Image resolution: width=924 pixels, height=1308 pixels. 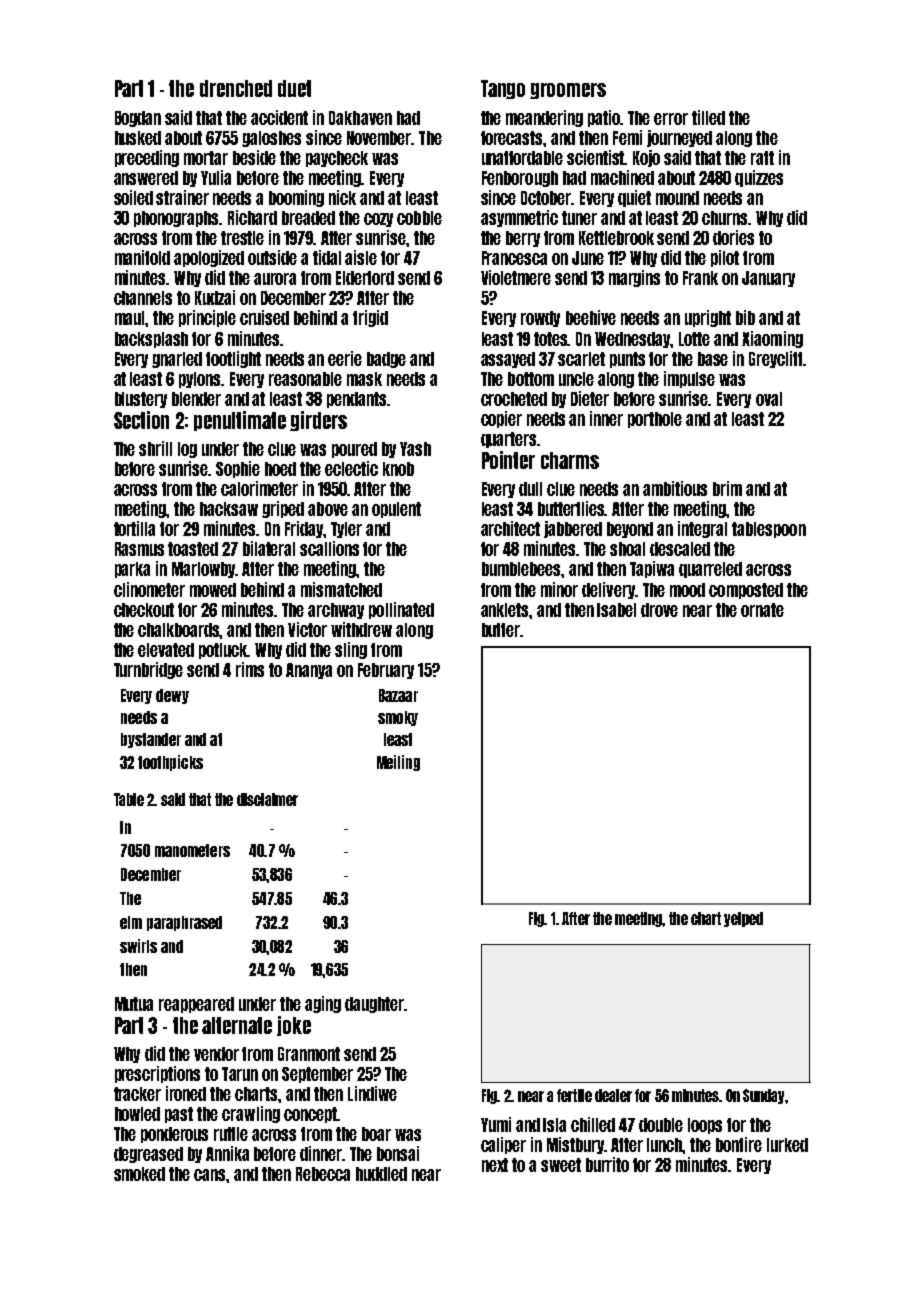 What do you see at coordinates (139, 1174) in the screenshot?
I see `smoked` at bounding box center [139, 1174].
